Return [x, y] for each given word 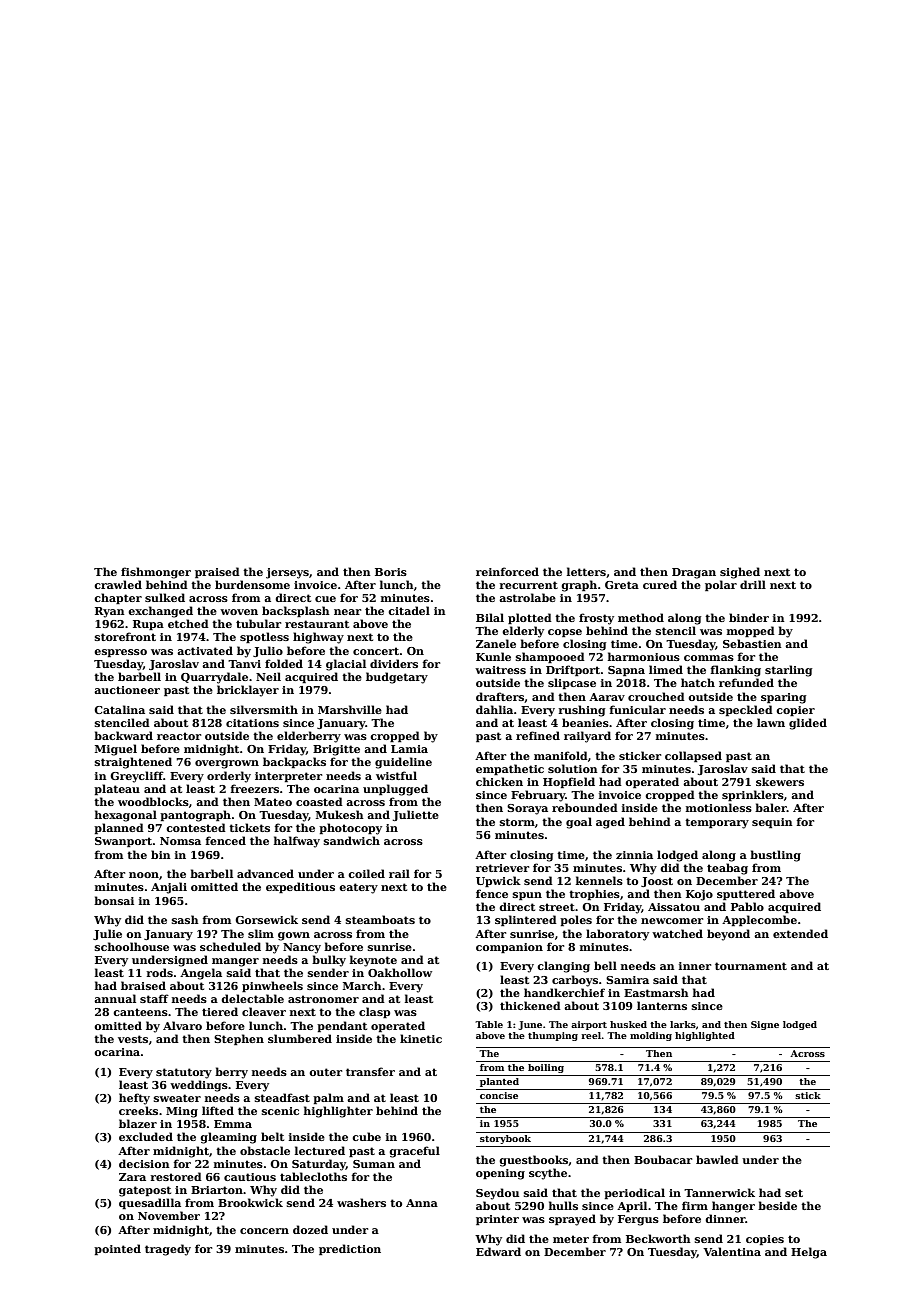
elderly [523, 632]
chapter [118, 598]
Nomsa [180, 841]
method [641, 617]
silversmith [264, 709]
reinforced [507, 571]
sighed [740, 573]
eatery [358, 888]
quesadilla [150, 1203]
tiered [220, 1011]
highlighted [705, 1036]
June [530, 1025]
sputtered [746, 894]
